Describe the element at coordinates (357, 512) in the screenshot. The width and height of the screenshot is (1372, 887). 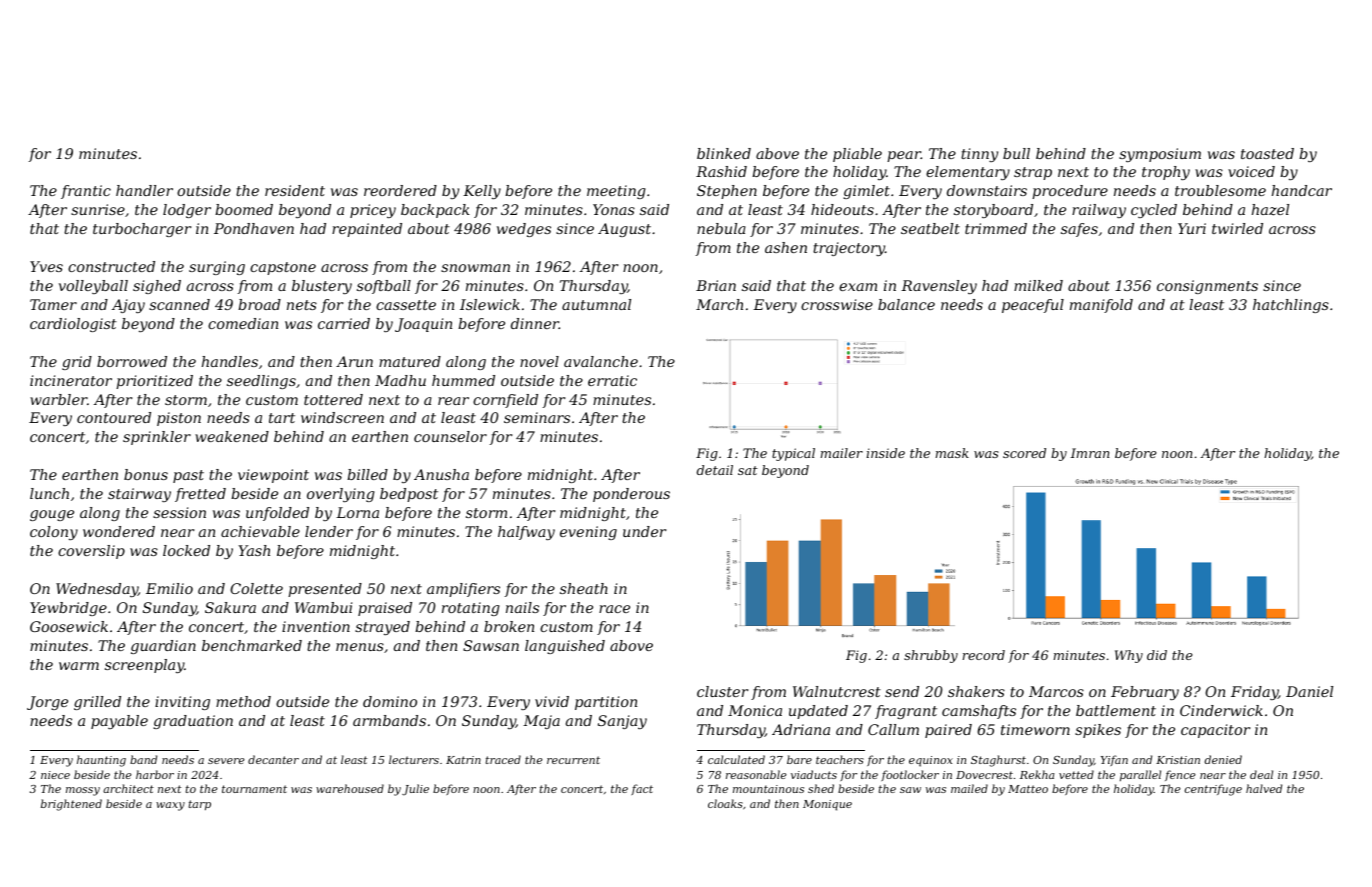
I see `Lorna` at that location.
